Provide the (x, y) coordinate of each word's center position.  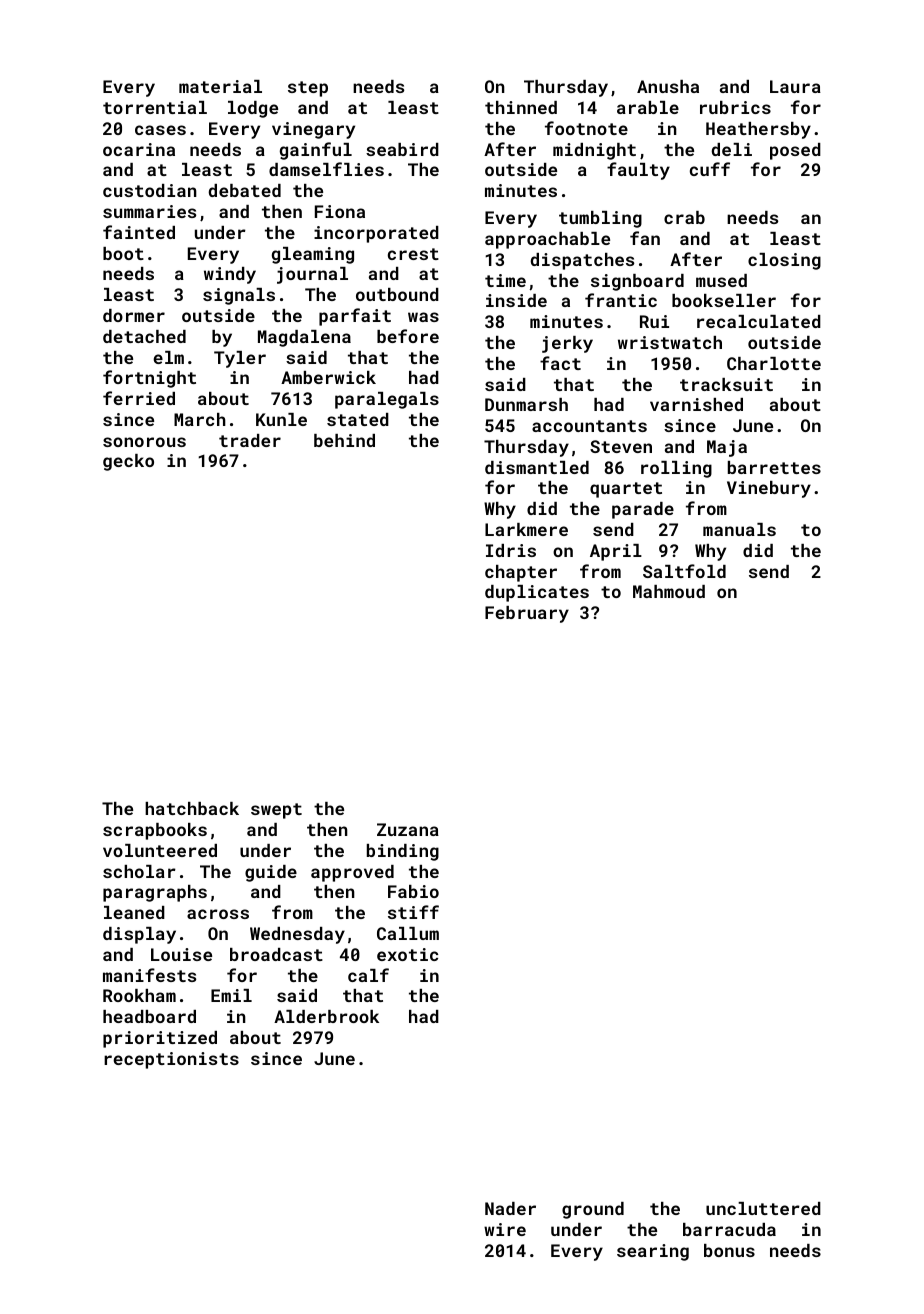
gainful (316, 151)
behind (344, 440)
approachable (547, 240)
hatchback (192, 808)
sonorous (144, 442)
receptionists (171, 1060)
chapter (521, 573)
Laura (795, 86)
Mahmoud (669, 591)
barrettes (774, 467)
